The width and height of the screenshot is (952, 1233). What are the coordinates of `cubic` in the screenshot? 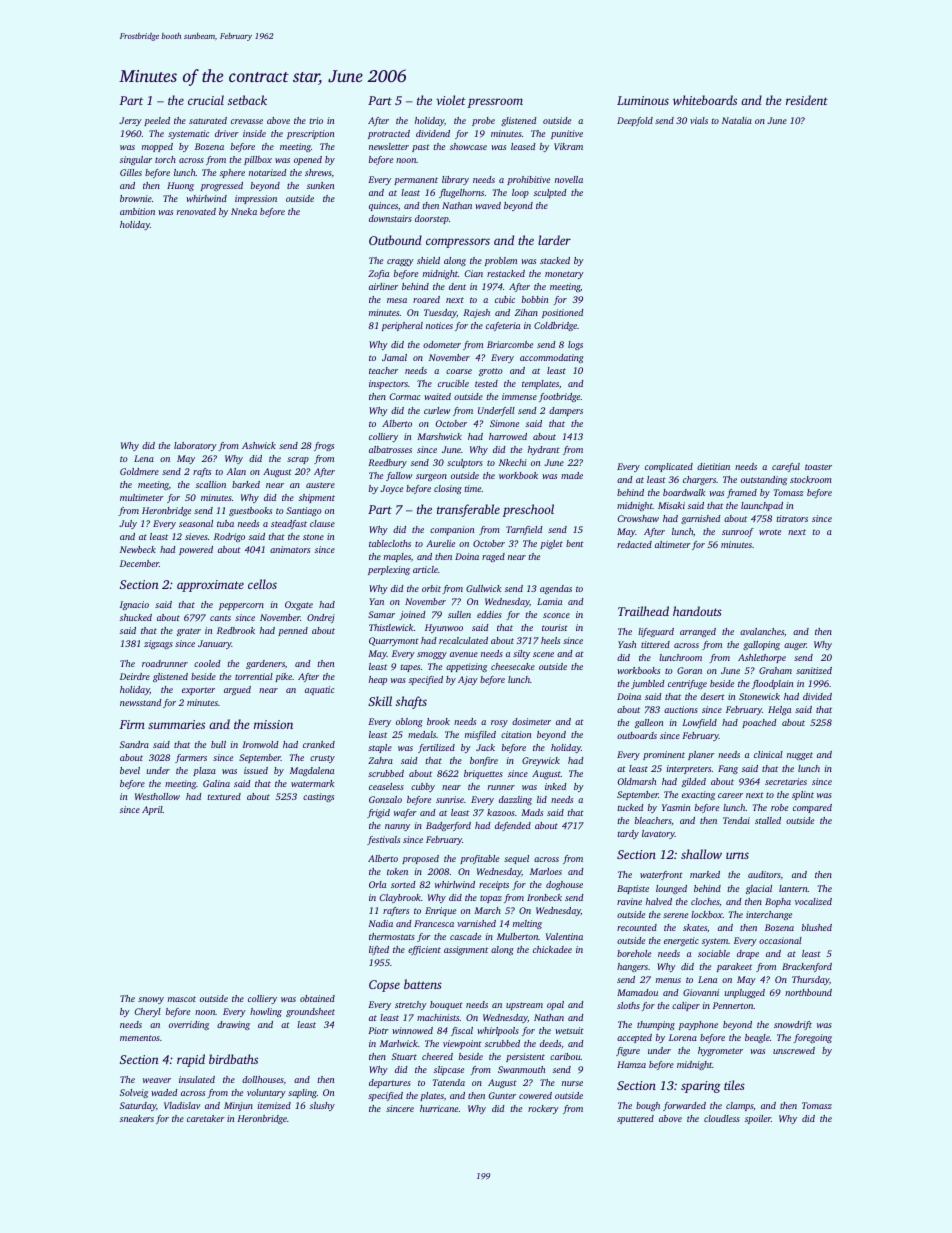 It's located at (505, 299).
